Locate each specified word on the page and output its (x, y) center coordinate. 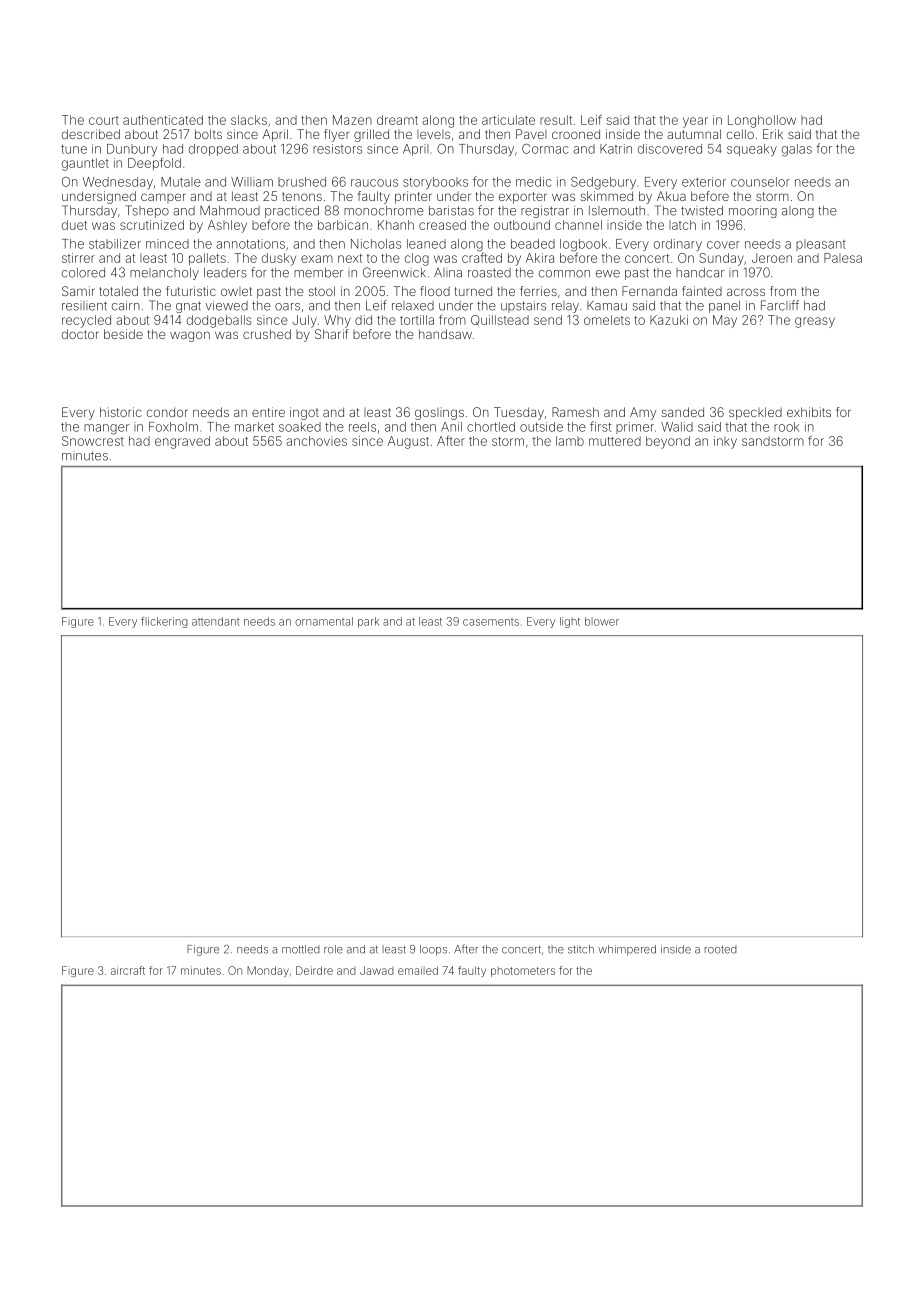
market (254, 427)
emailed (418, 970)
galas (797, 150)
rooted (721, 949)
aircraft (128, 970)
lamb (570, 441)
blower (602, 621)
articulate (508, 120)
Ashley (227, 226)
